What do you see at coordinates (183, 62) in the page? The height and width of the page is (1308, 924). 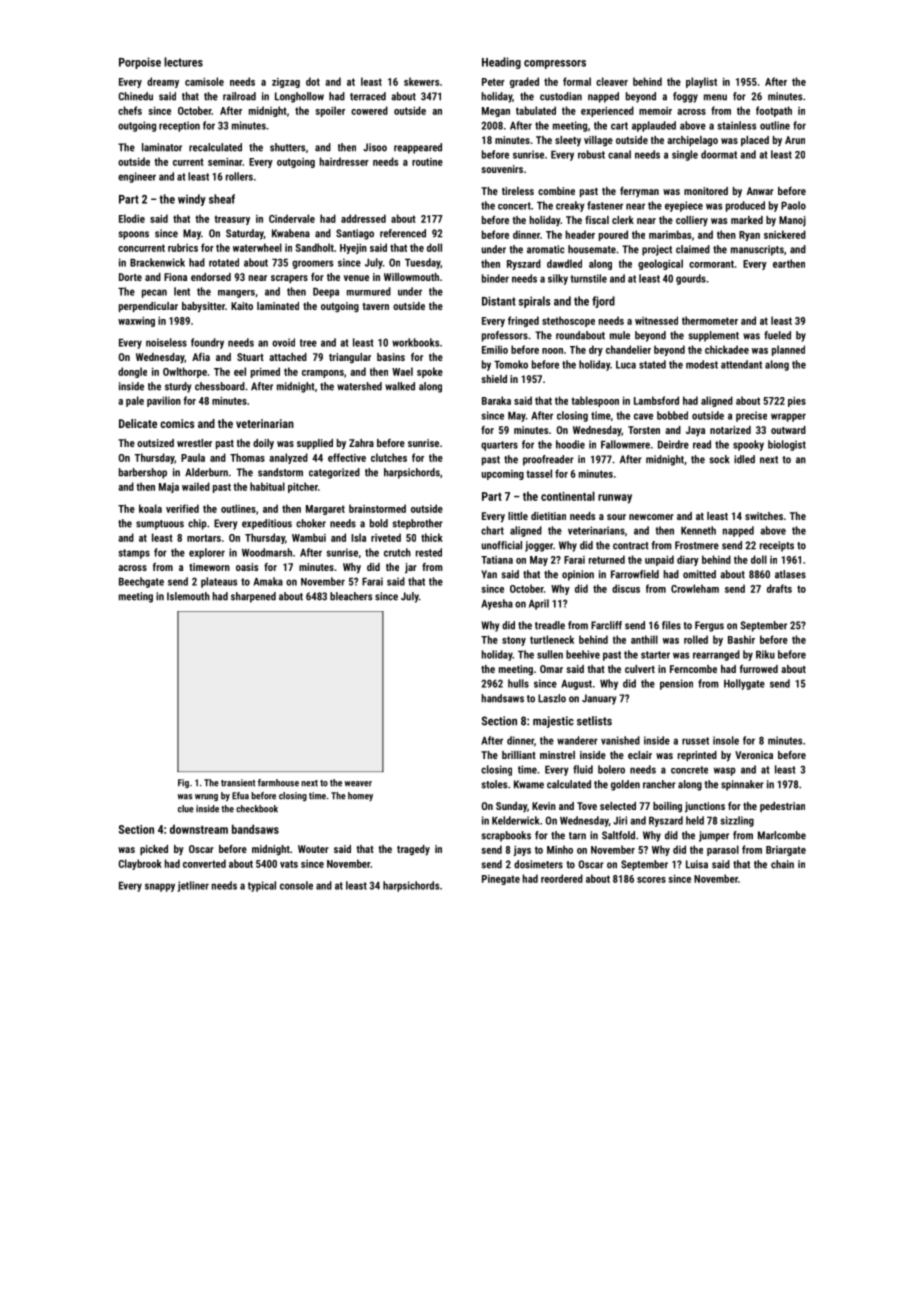 I see `lectures` at bounding box center [183, 62].
